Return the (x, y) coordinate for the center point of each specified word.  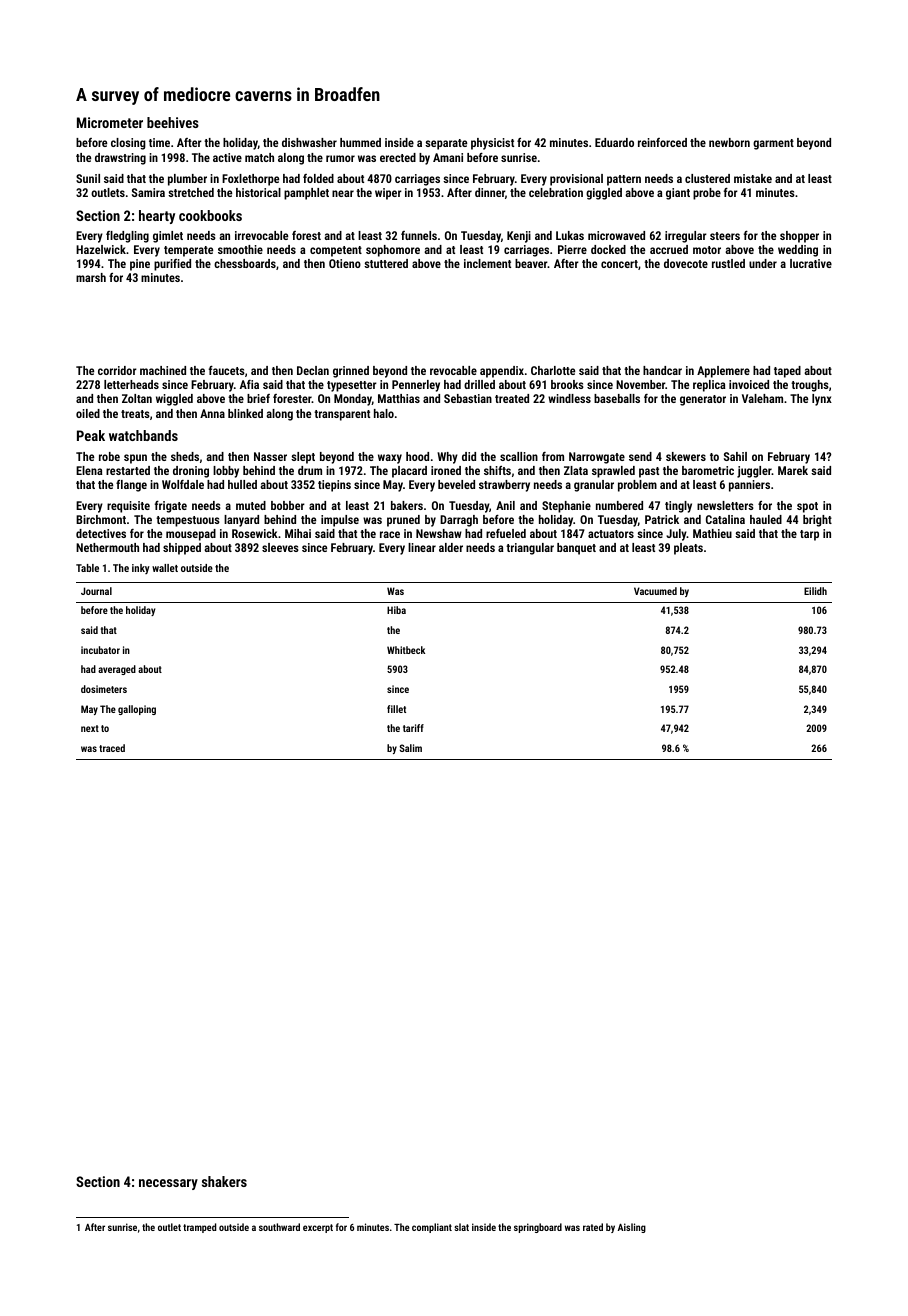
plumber (187, 180)
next (90, 728)
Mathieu (712, 533)
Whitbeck (406, 650)
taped (787, 372)
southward (279, 1227)
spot (807, 507)
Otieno (345, 263)
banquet (576, 549)
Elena (89, 470)
